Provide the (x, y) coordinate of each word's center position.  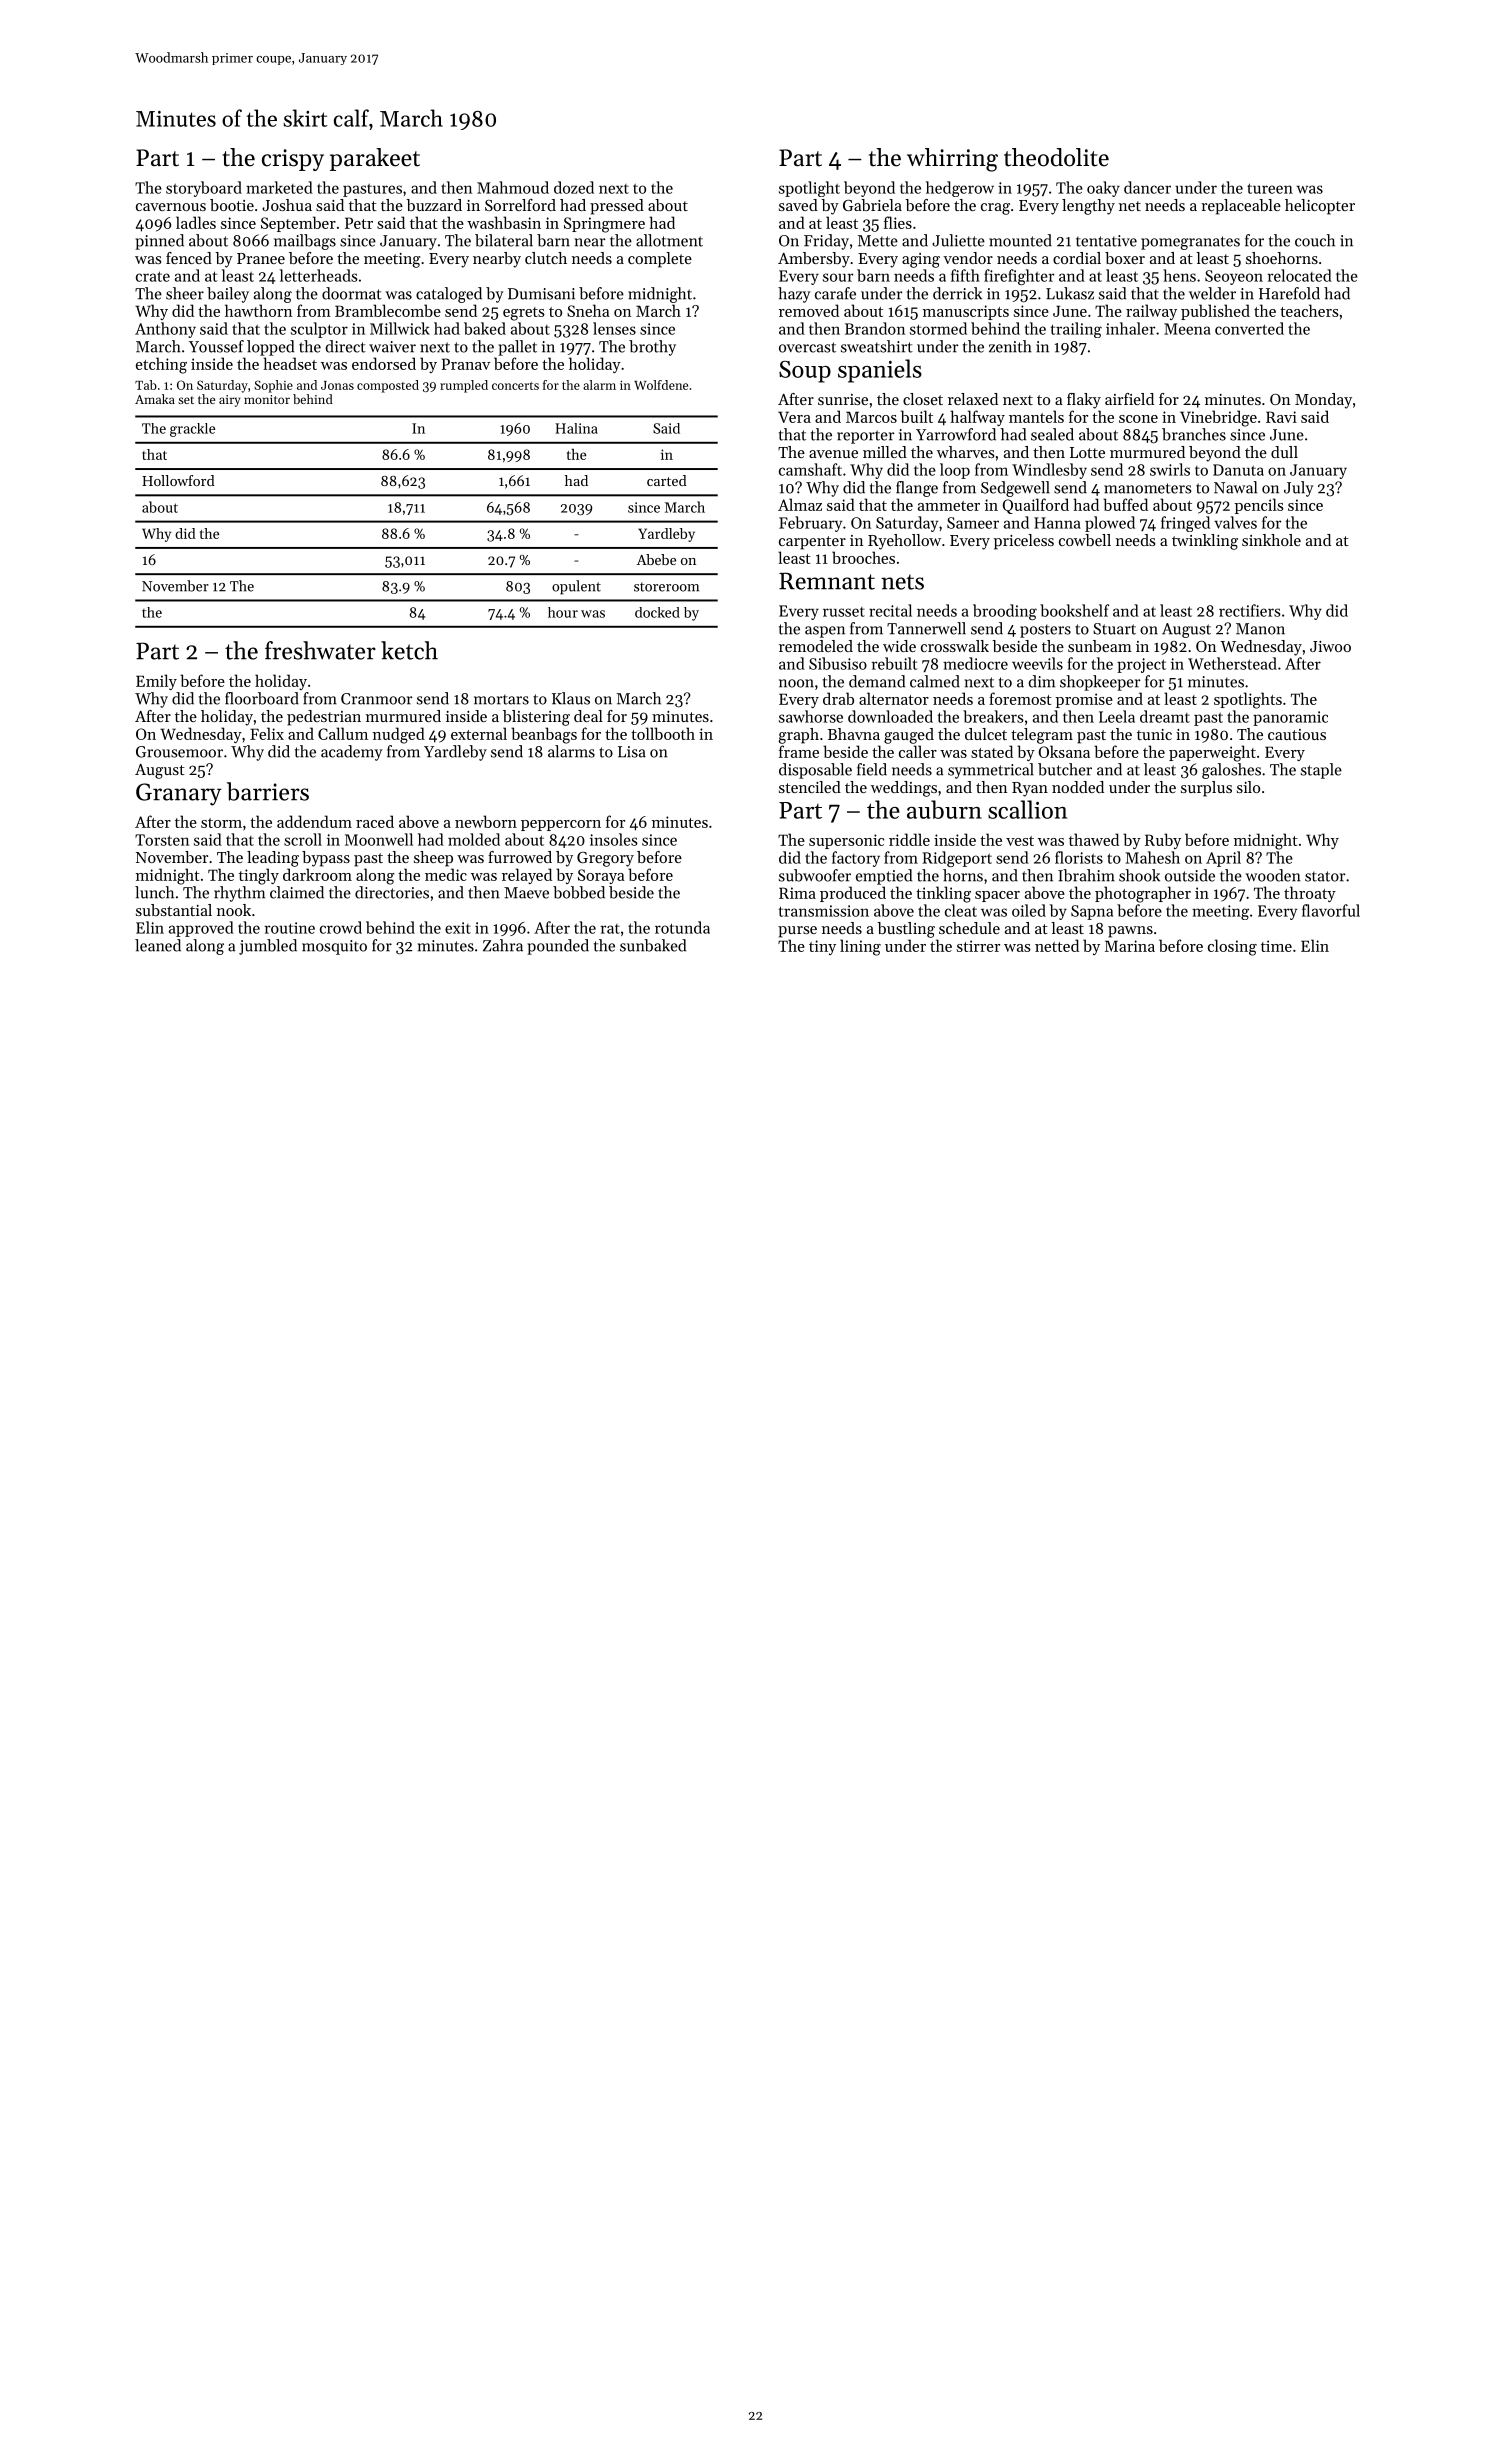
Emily (156, 682)
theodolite (1056, 157)
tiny (822, 947)
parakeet (375, 159)
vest (1020, 841)
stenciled (810, 787)
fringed (1185, 524)
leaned (158, 945)
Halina (576, 428)
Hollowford (178, 480)
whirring (952, 160)
